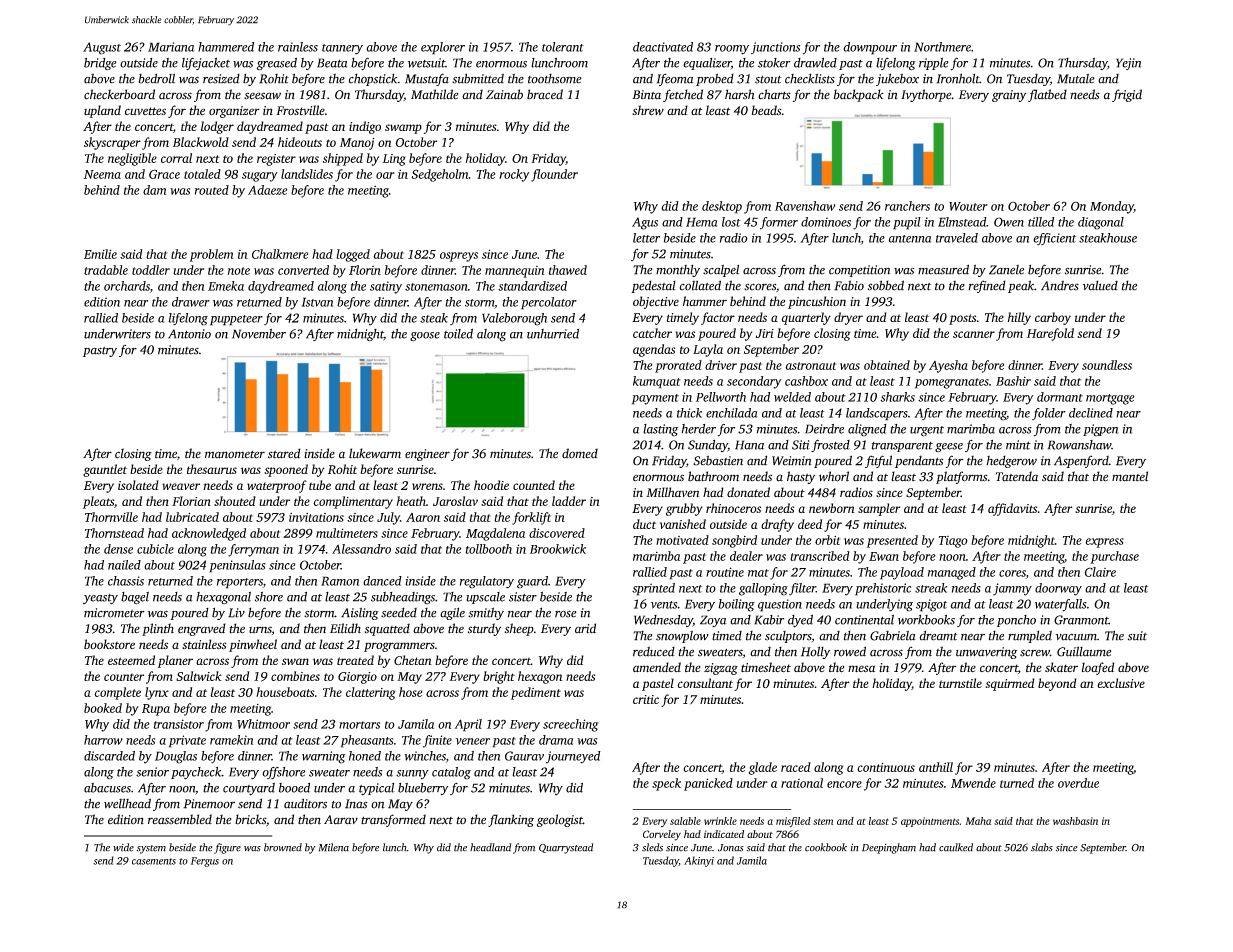  I want to click on Hema, so click(701, 222).
